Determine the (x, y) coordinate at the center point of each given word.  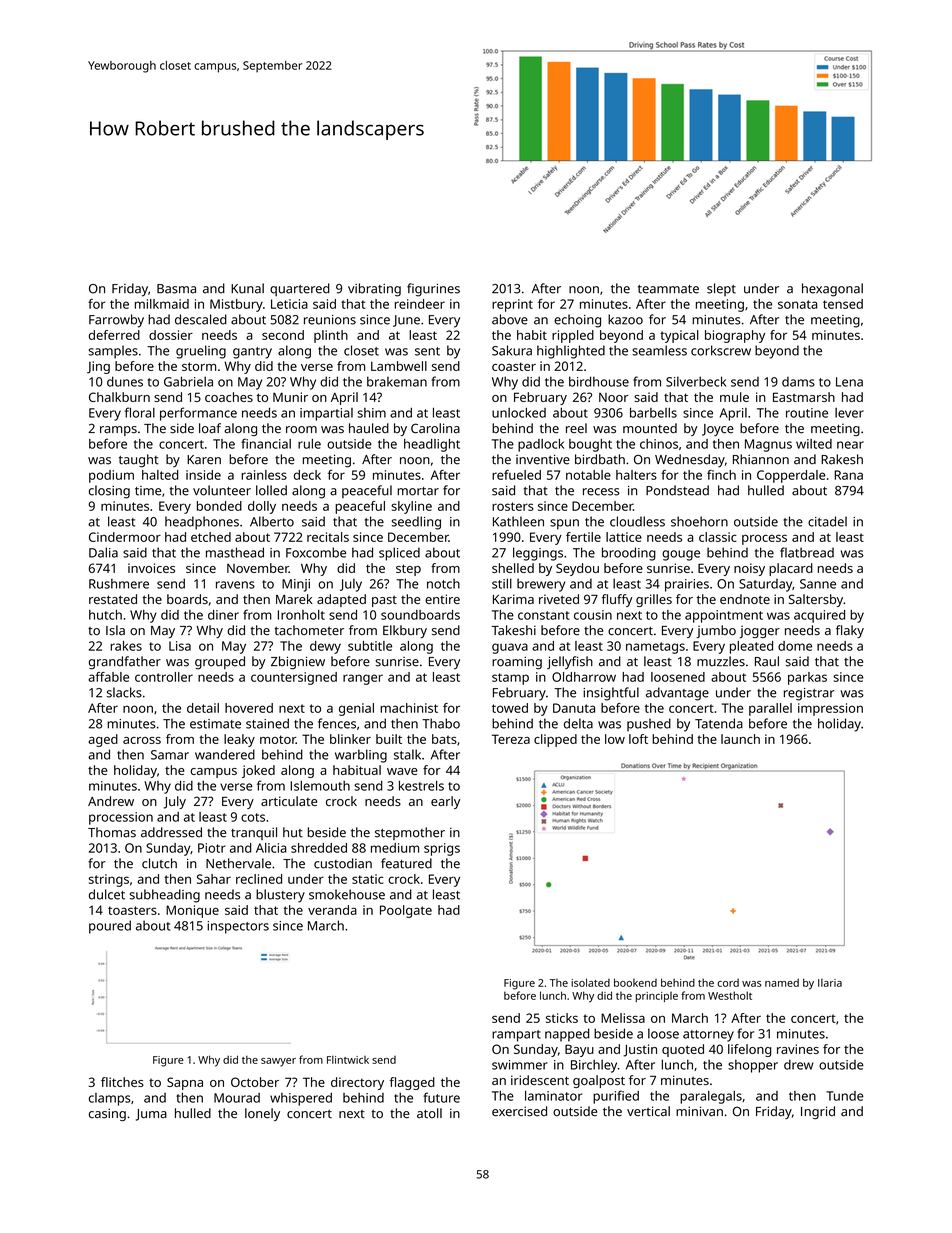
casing (107, 1114)
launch (740, 739)
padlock (541, 445)
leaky (239, 740)
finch (721, 475)
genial (356, 709)
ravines (798, 1049)
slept (721, 289)
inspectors (238, 927)
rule (309, 444)
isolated (590, 982)
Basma (176, 289)
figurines (433, 290)
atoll (429, 1113)
